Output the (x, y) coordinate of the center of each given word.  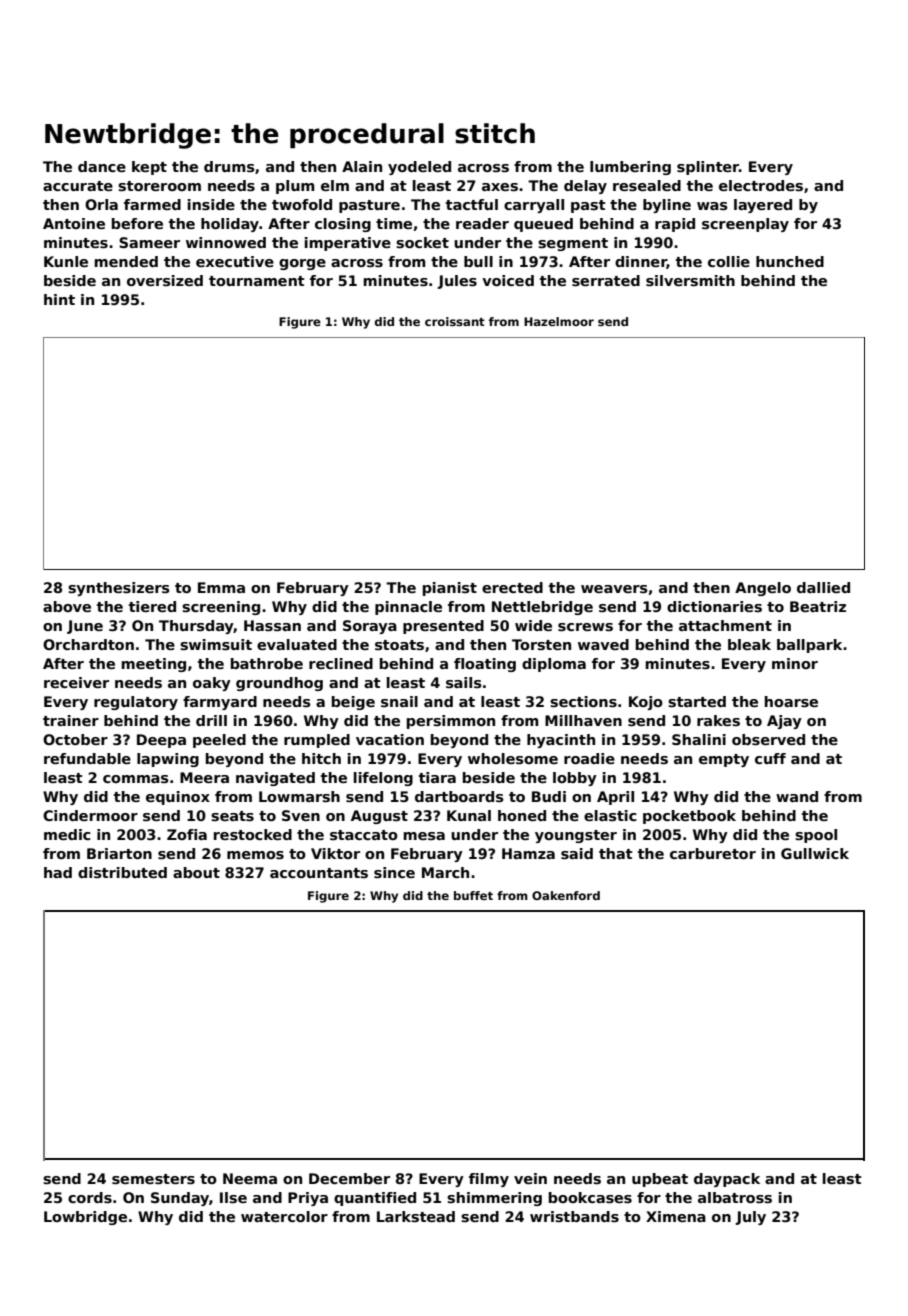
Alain (362, 166)
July (751, 1218)
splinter (708, 168)
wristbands (574, 1216)
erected (512, 587)
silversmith (690, 280)
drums (229, 166)
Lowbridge (85, 1218)
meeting (154, 665)
